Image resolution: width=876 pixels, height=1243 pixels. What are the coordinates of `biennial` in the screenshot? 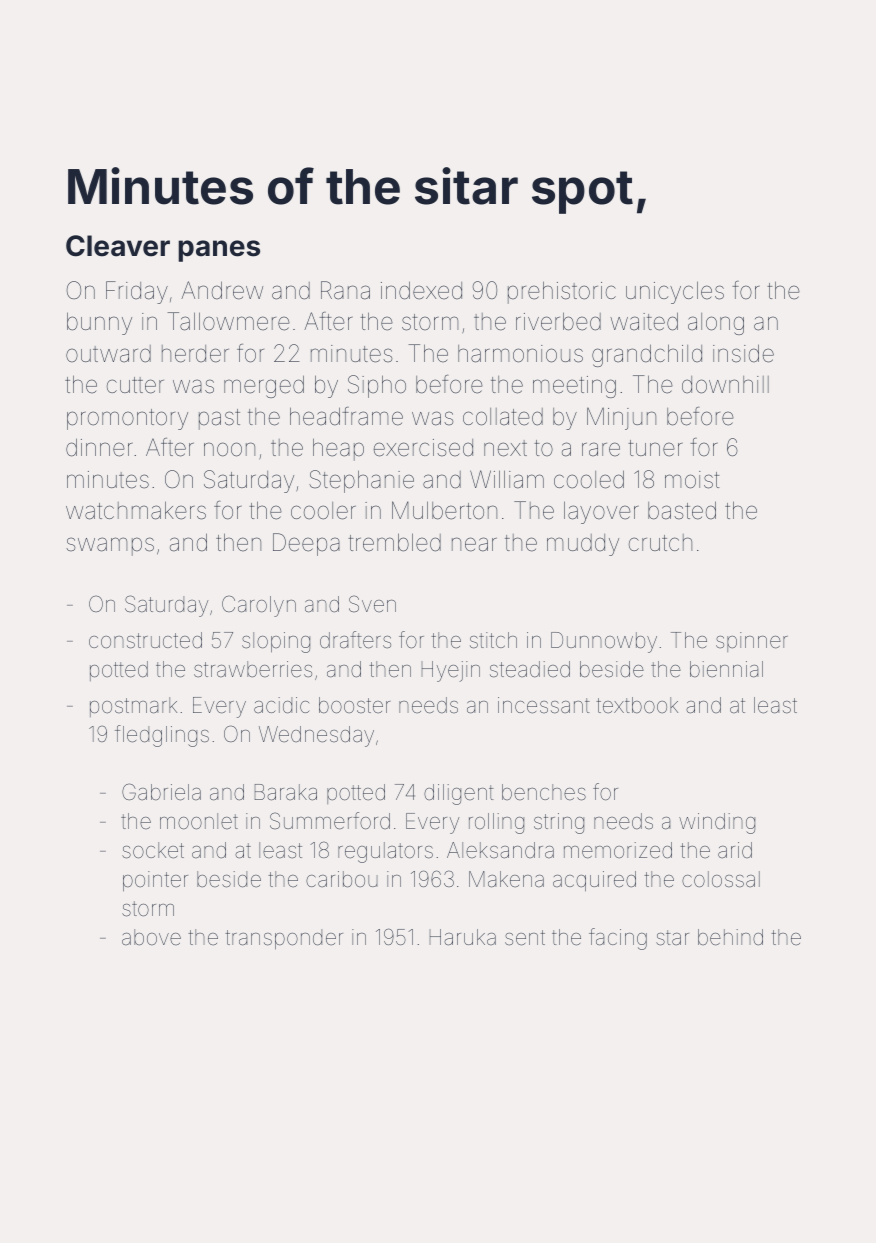 It's located at (726, 669).
